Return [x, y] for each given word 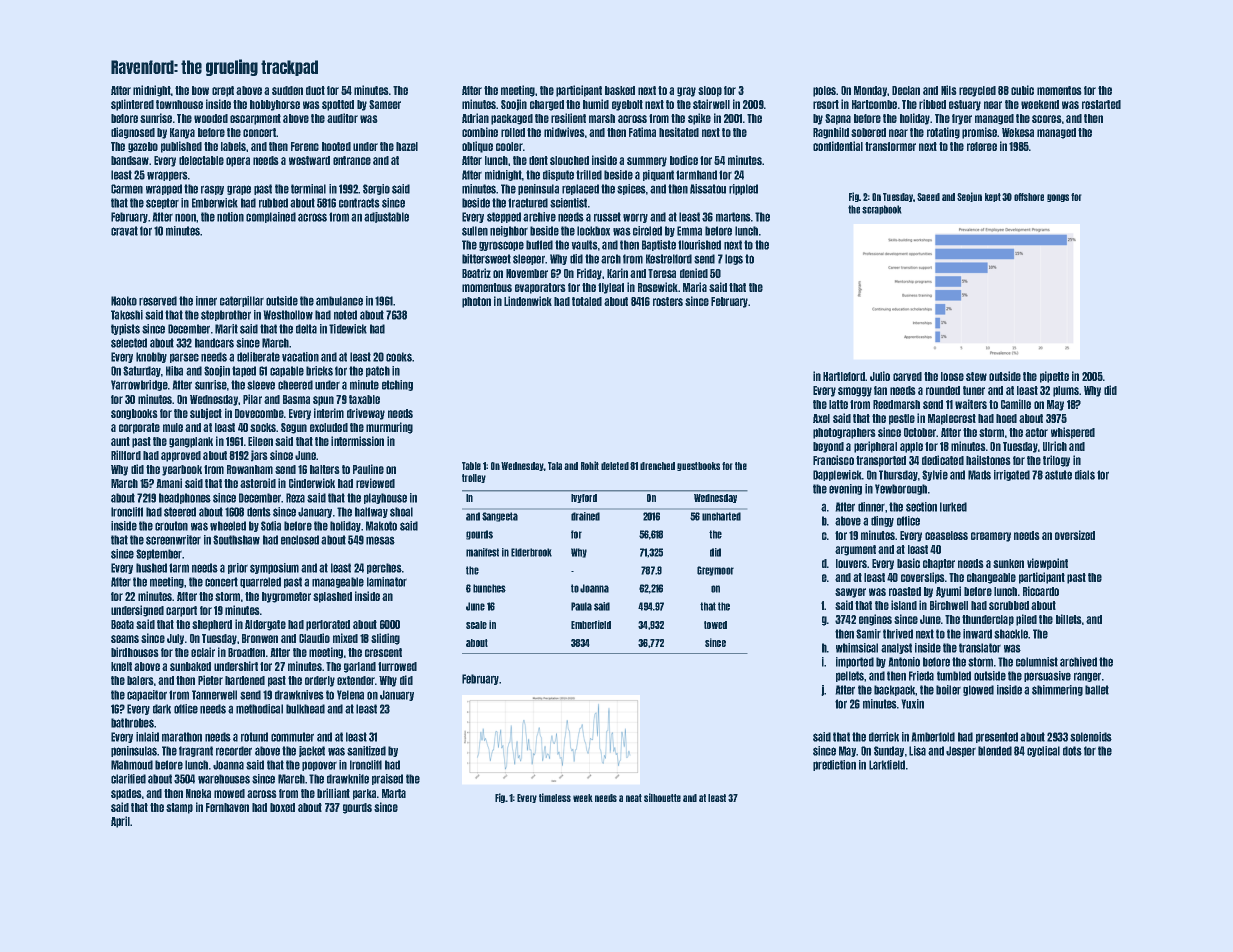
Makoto [381, 526]
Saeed [928, 197]
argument [855, 550]
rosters [668, 301]
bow [200, 90]
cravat [124, 231]
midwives [564, 132]
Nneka [198, 793]
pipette [1054, 377]
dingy [882, 521]
